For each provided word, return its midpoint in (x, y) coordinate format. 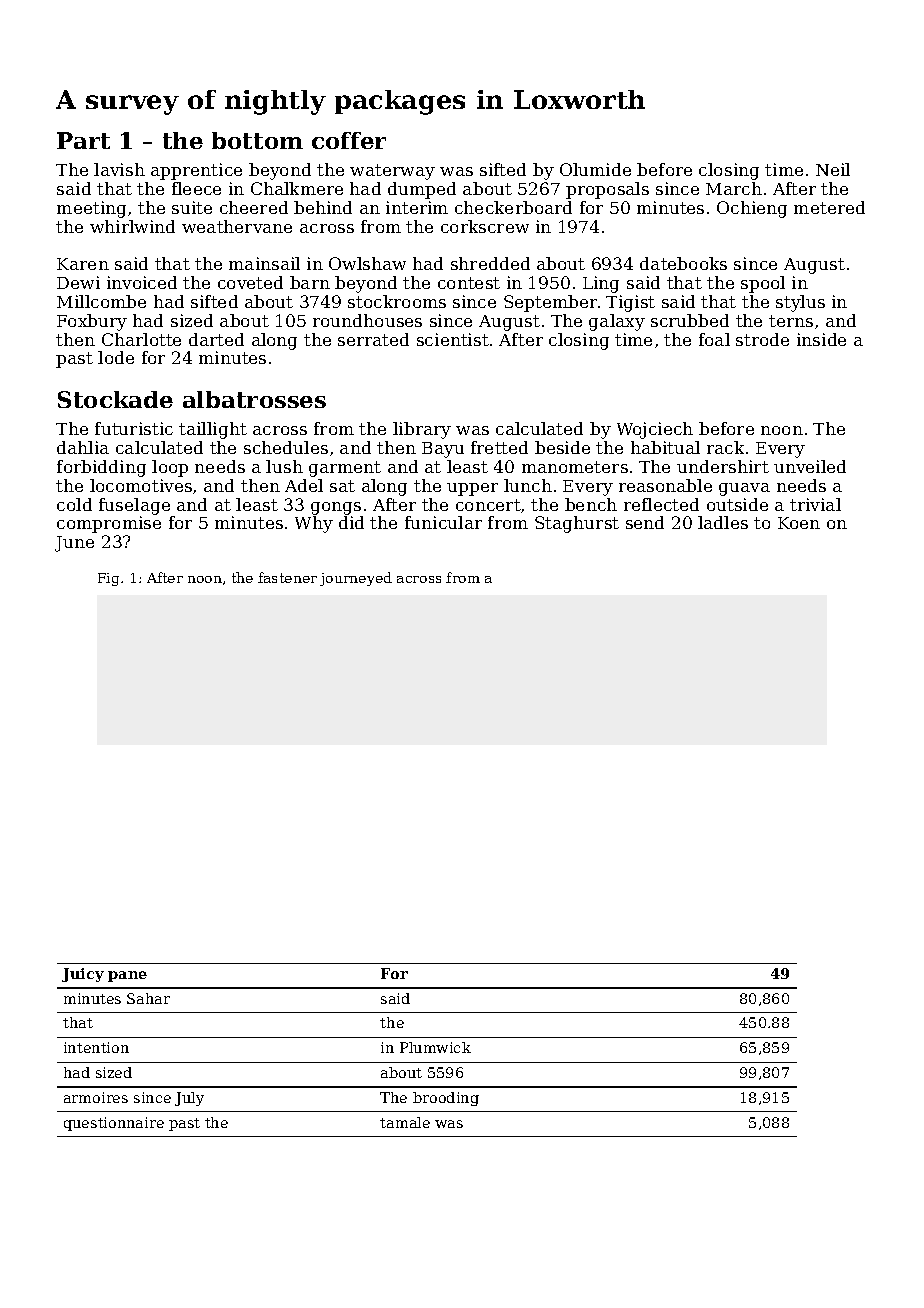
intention (96, 1047)
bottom (257, 140)
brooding (446, 1099)
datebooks (683, 263)
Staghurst (577, 524)
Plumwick (435, 1047)
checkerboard (513, 207)
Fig (108, 579)
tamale (405, 1122)
